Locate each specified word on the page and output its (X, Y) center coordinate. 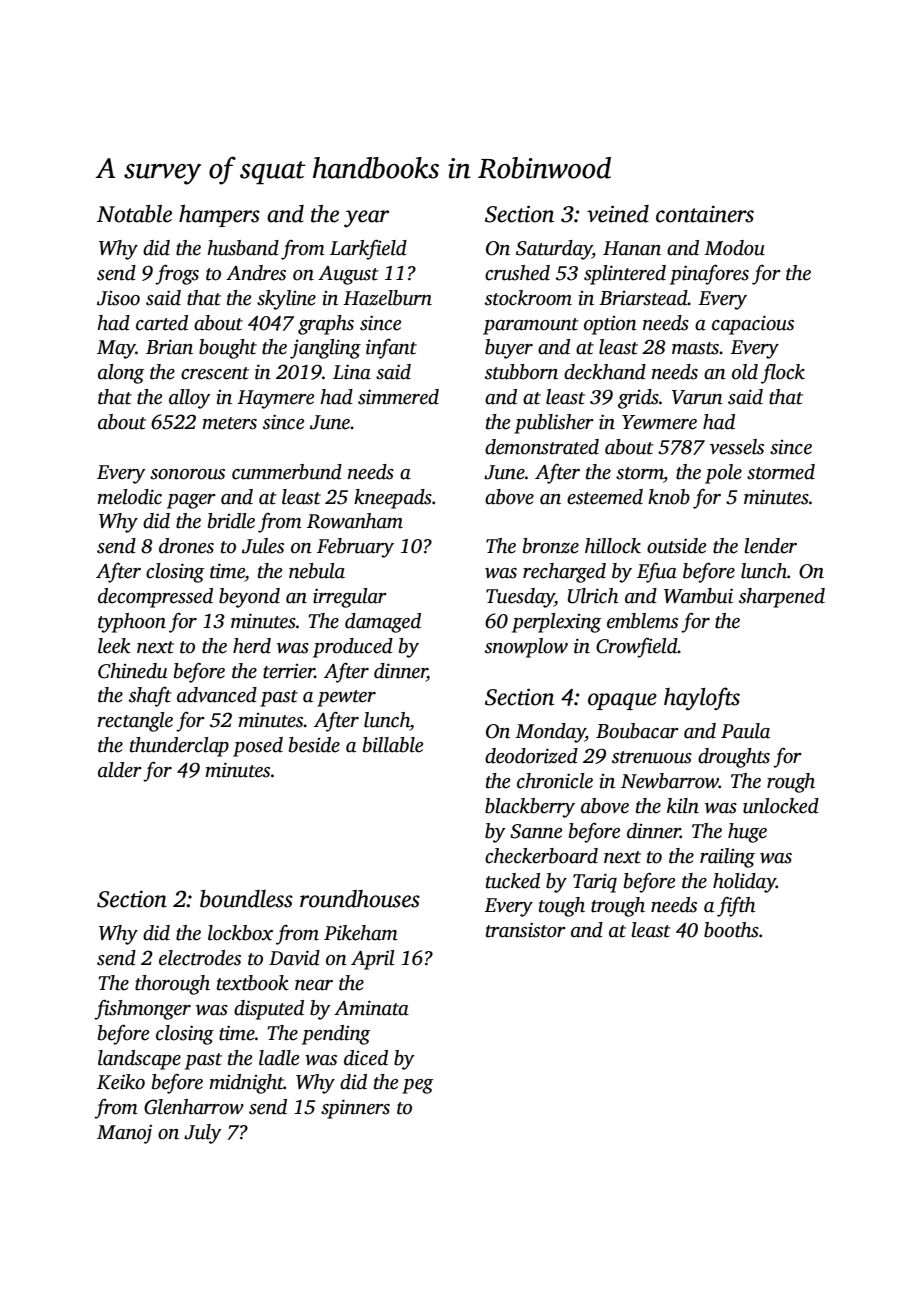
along (121, 374)
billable (393, 745)
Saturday (554, 250)
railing (727, 858)
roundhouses (360, 899)
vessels (737, 447)
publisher (554, 424)
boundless (246, 899)
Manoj (124, 1134)
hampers (219, 216)
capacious (753, 325)
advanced (217, 695)
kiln (683, 806)
